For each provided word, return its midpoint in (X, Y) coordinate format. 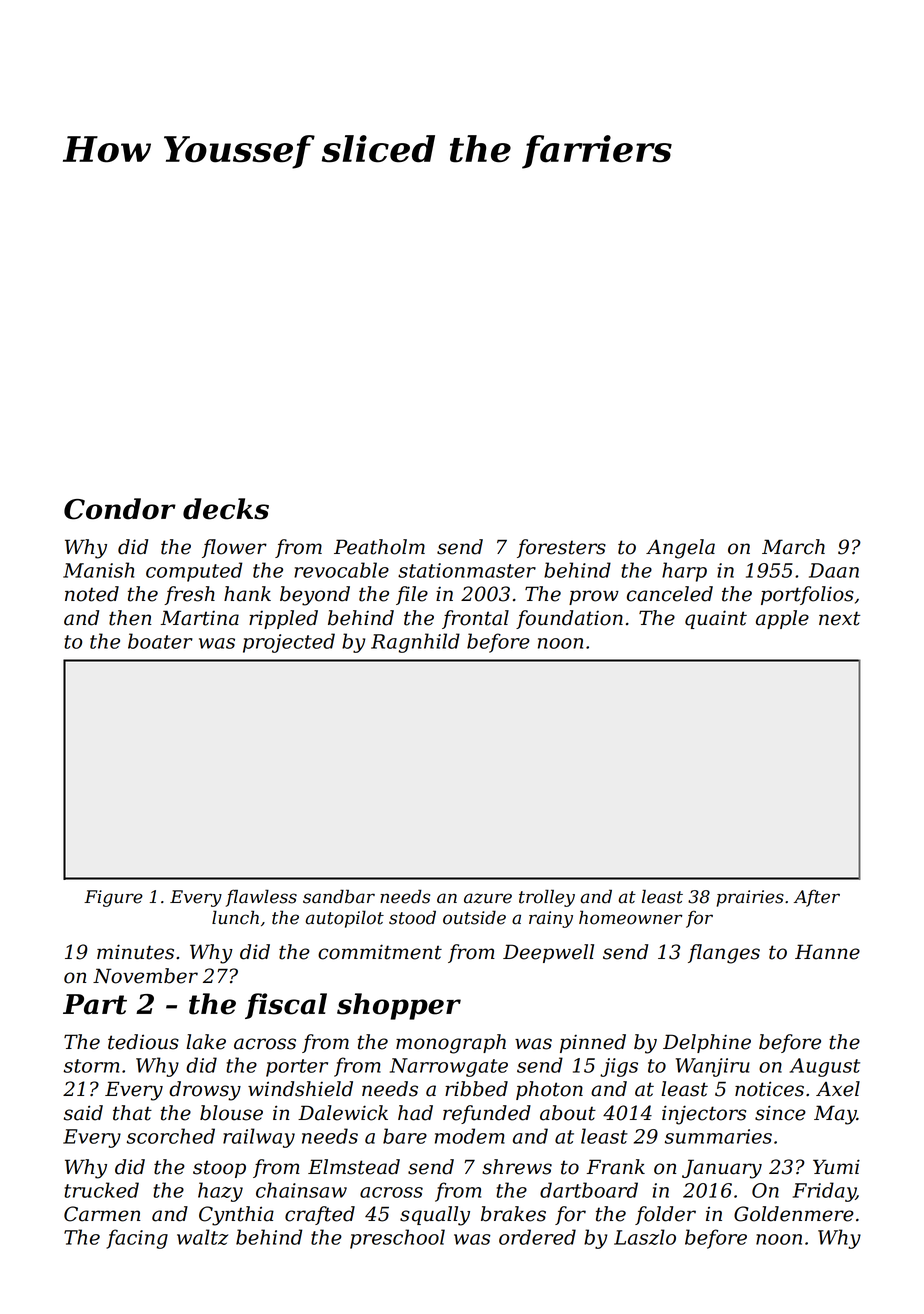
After (817, 898)
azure (488, 898)
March (793, 547)
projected (289, 643)
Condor (120, 509)
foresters (561, 548)
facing (137, 1239)
